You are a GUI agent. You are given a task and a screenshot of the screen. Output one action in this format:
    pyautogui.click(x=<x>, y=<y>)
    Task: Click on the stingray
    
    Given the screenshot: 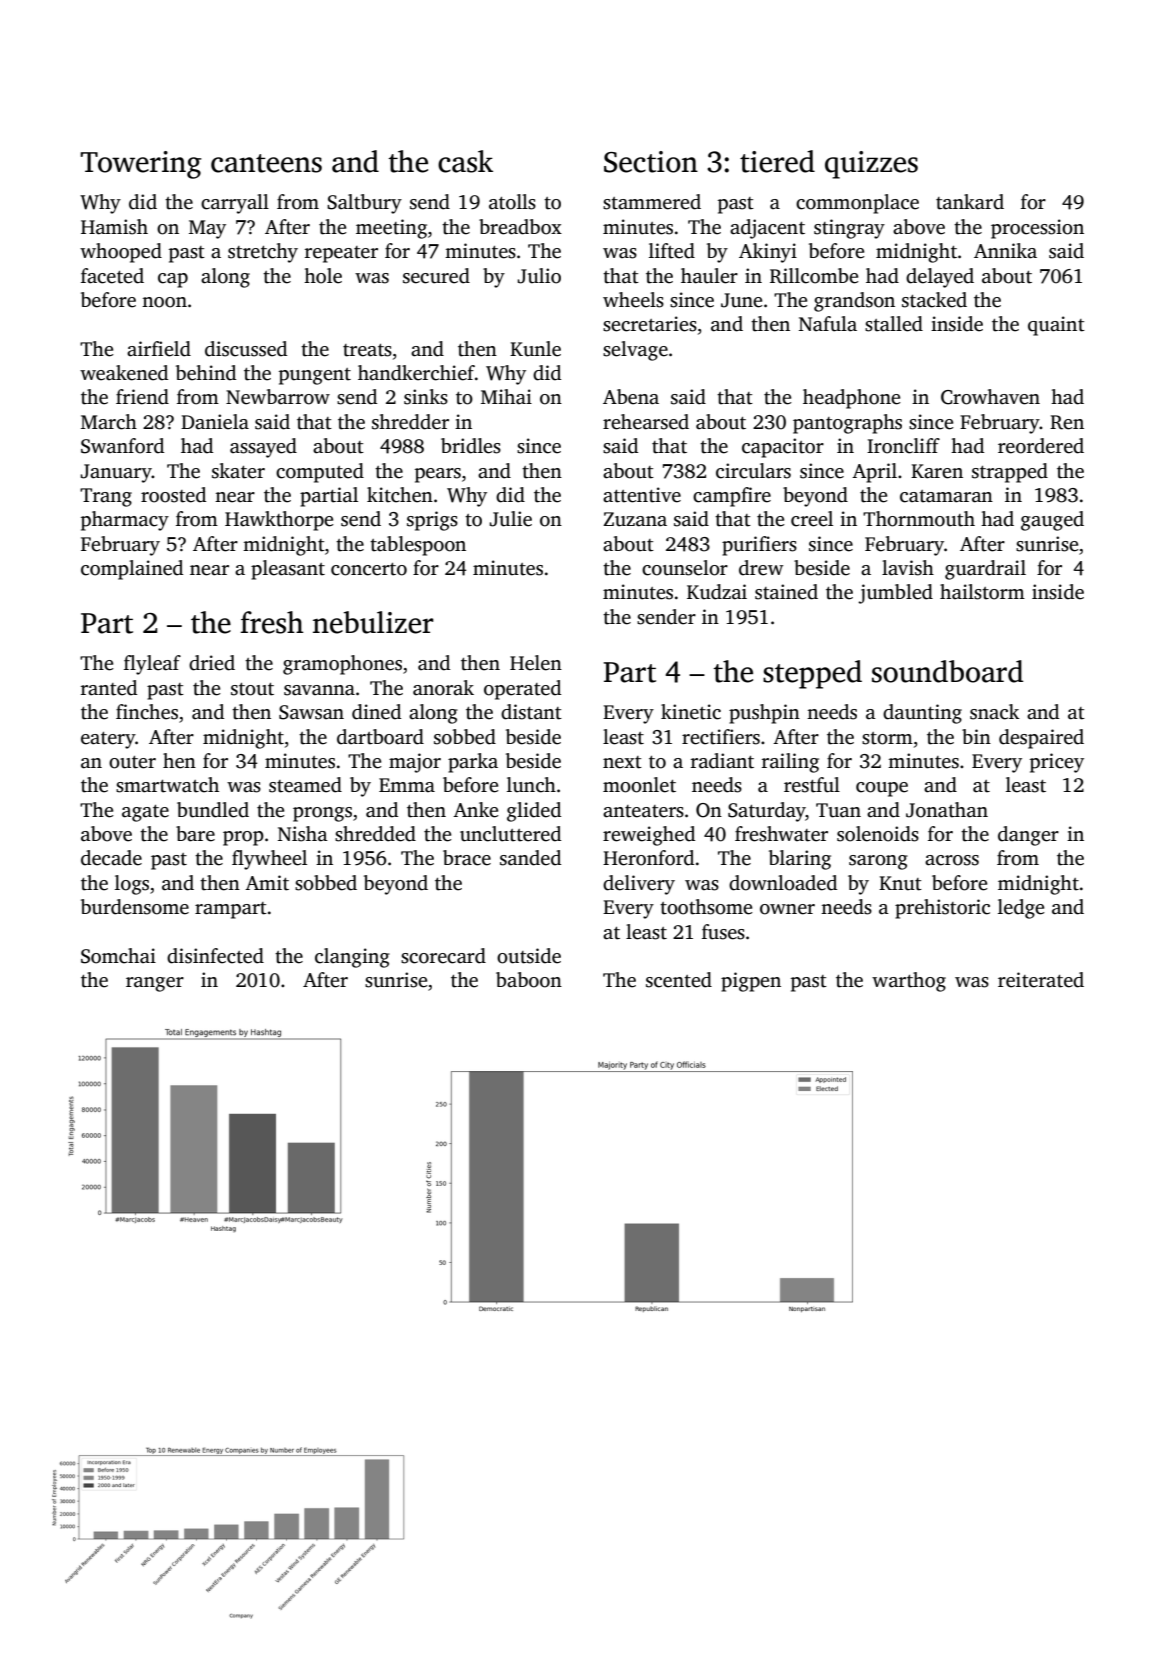 What is the action you would take?
    pyautogui.click(x=849, y=229)
